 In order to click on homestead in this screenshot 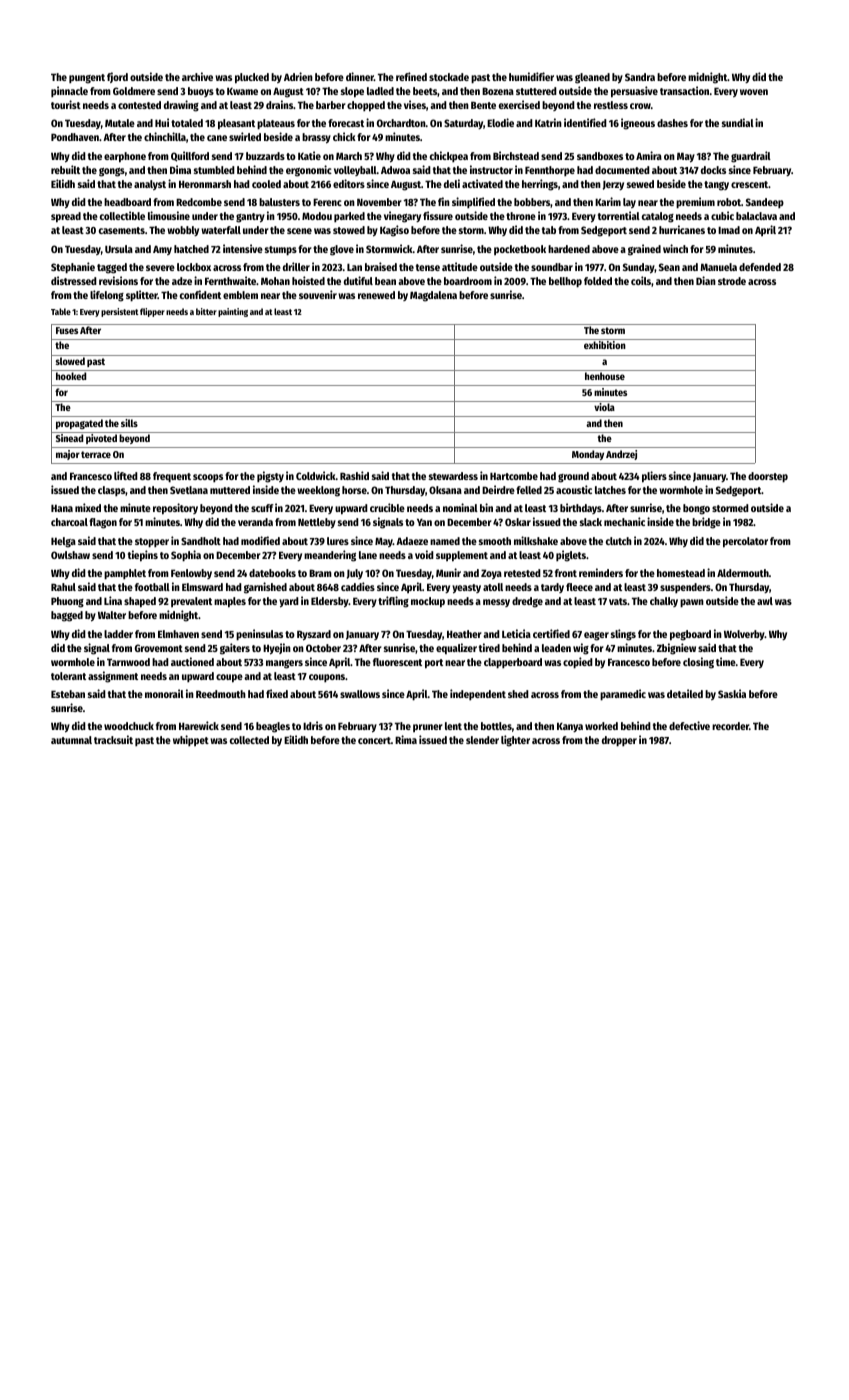, I will do `click(681, 573)`.
